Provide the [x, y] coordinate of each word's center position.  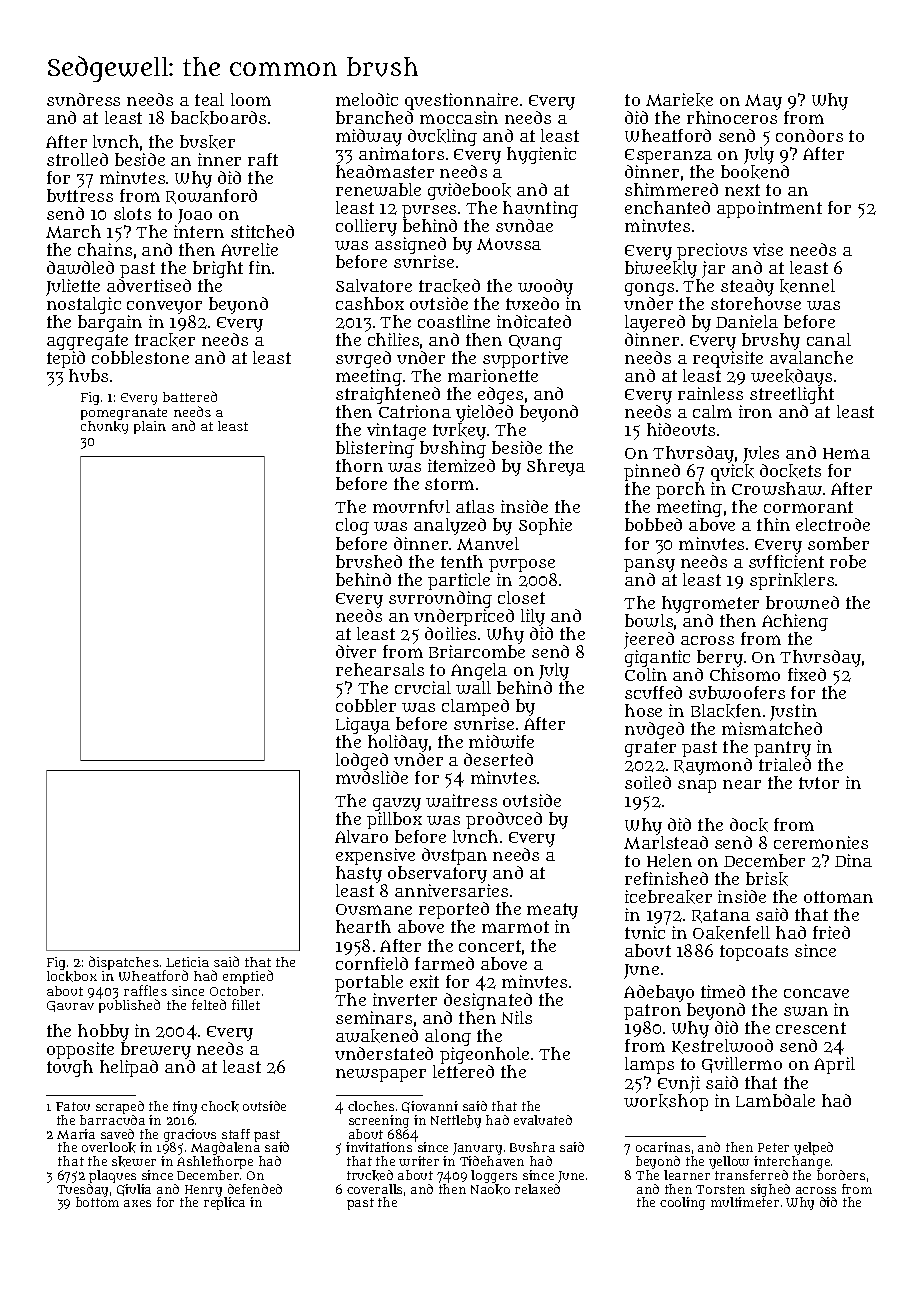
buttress [80, 195]
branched [374, 117]
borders [841, 1175]
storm [449, 484]
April [834, 1065]
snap [697, 786]
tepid [66, 359]
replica [224, 1203]
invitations [379, 1147]
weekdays [791, 377]
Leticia [187, 962]
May [763, 102]
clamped [475, 707]
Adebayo [659, 994]
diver [356, 651]
